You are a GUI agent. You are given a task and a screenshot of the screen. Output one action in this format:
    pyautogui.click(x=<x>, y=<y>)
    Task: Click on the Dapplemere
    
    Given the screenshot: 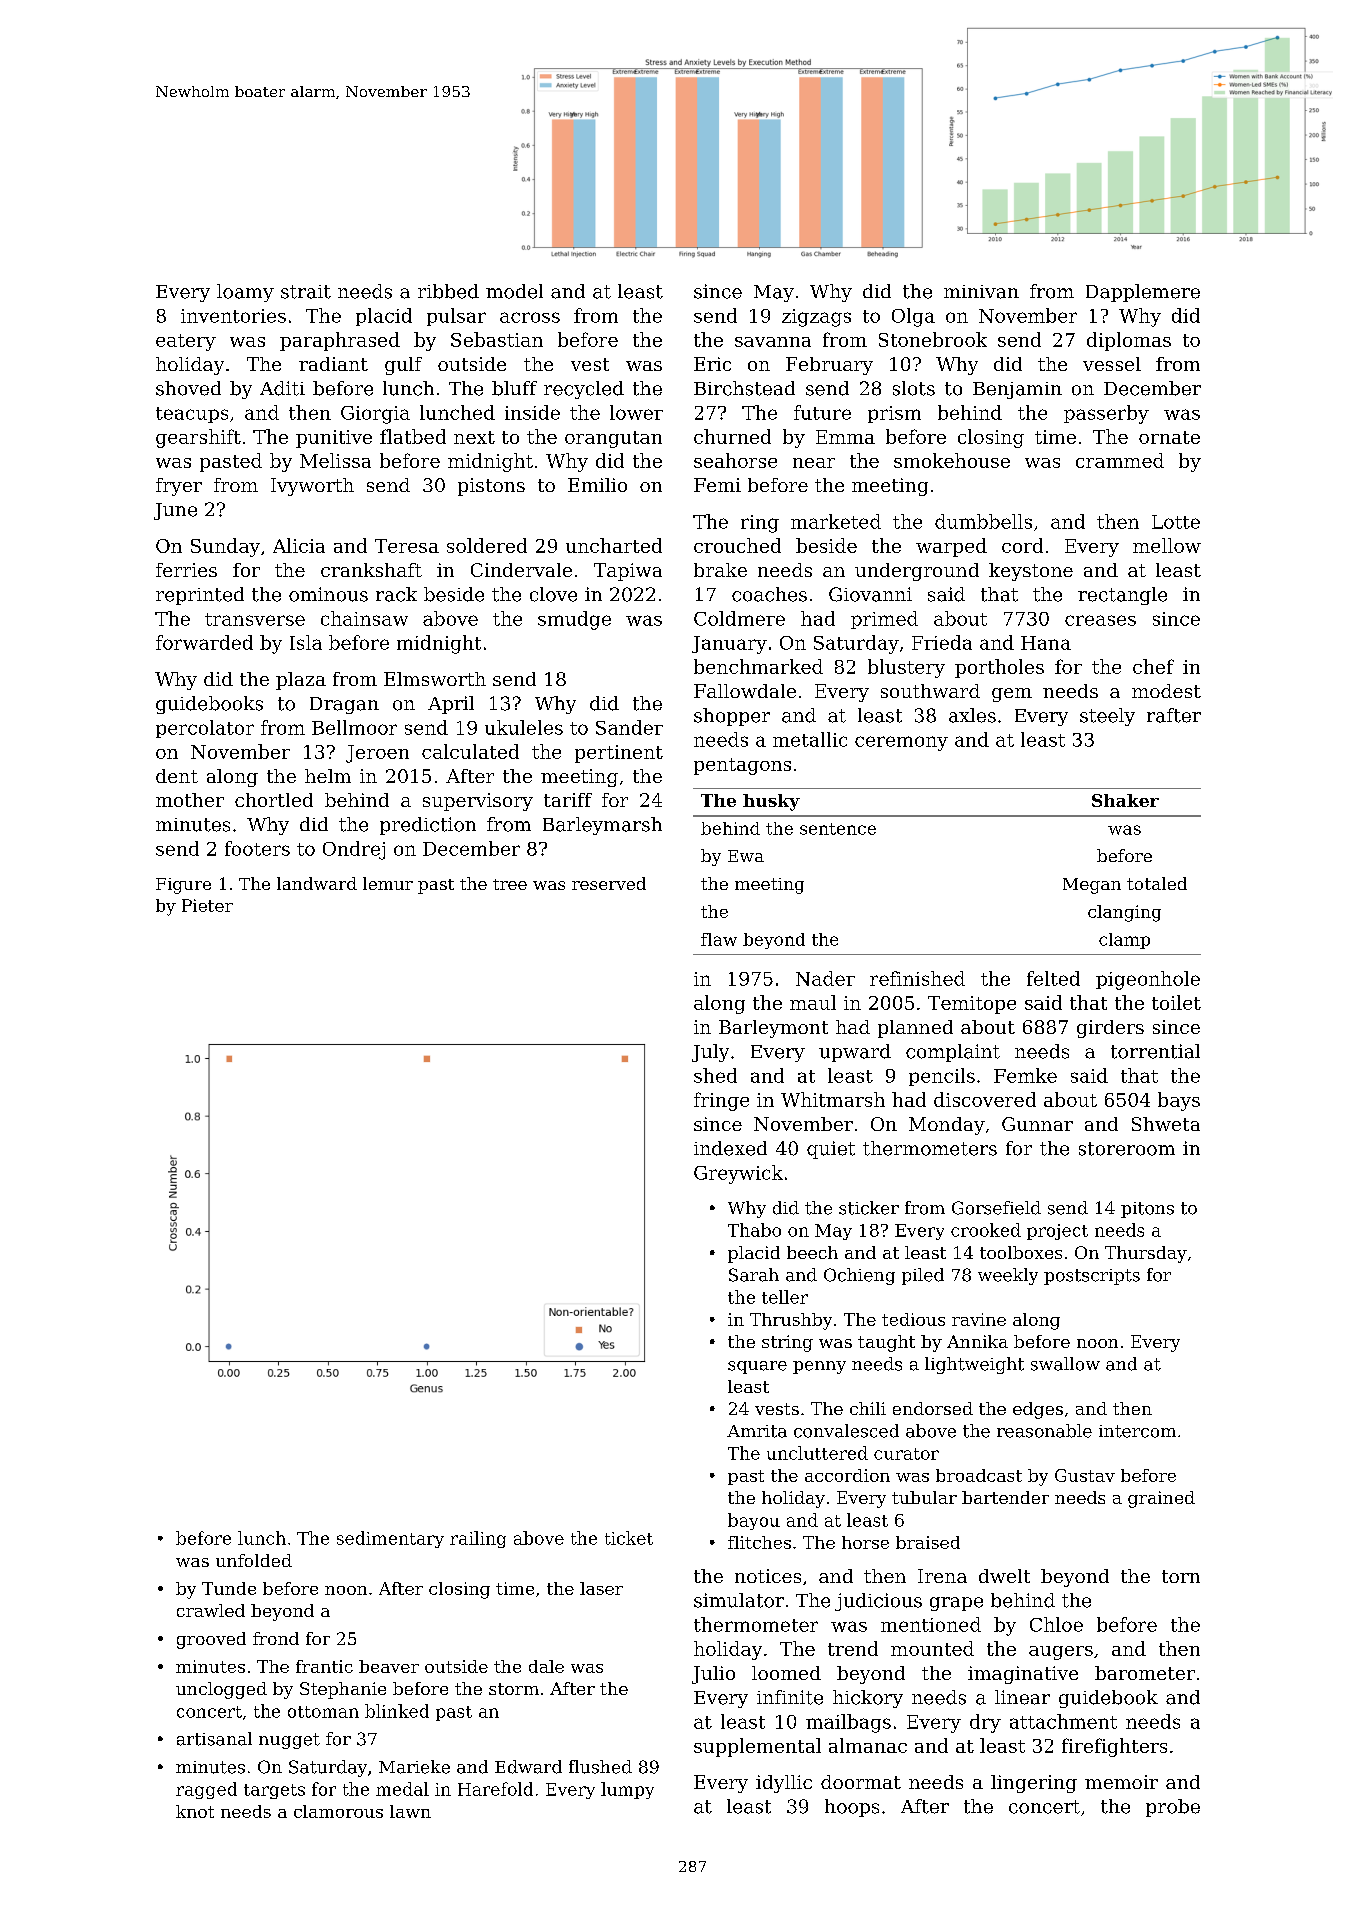 What is the action you would take?
    pyautogui.click(x=1143, y=293)
